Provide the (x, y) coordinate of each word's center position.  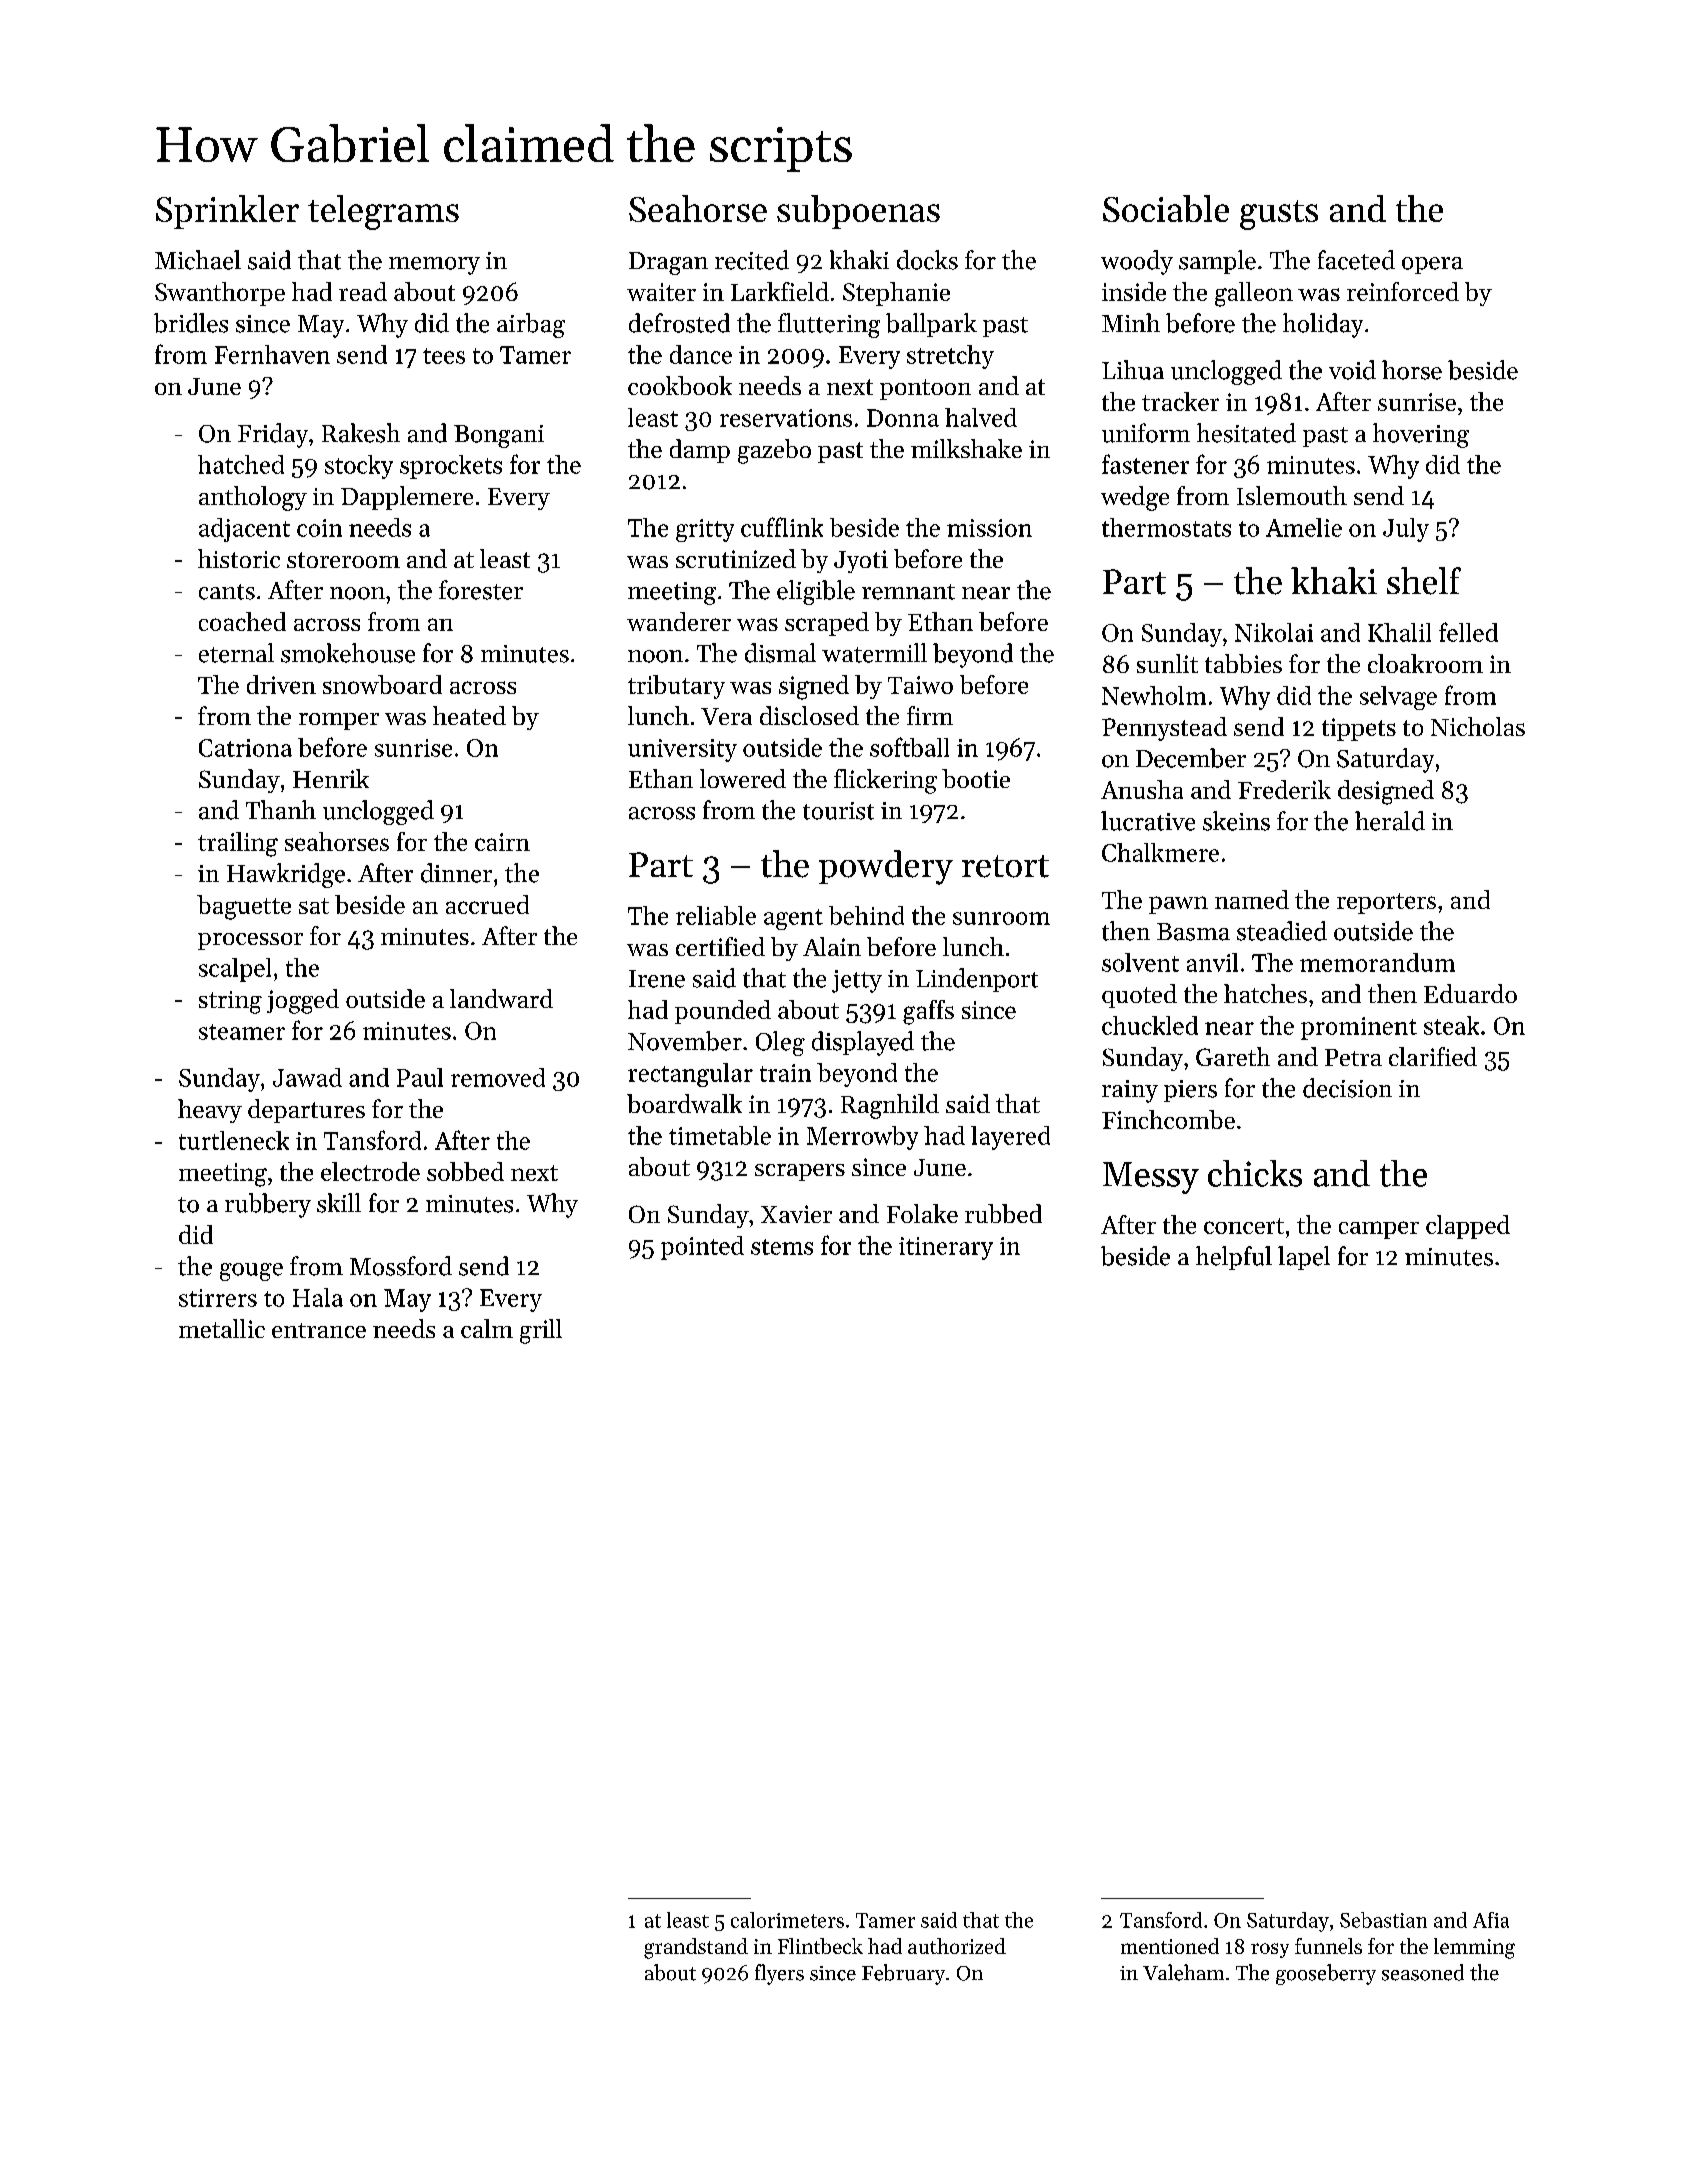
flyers (779, 1974)
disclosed (809, 715)
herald (1390, 821)
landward (501, 998)
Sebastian (1383, 1920)
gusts (1279, 215)
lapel (1304, 1258)
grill (541, 1331)
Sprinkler (227, 212)
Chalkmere (1160, 852)
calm (487, 1328)
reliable (716, 915)
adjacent (244, 530)
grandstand (696, 1948)
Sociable (1166, 208)
